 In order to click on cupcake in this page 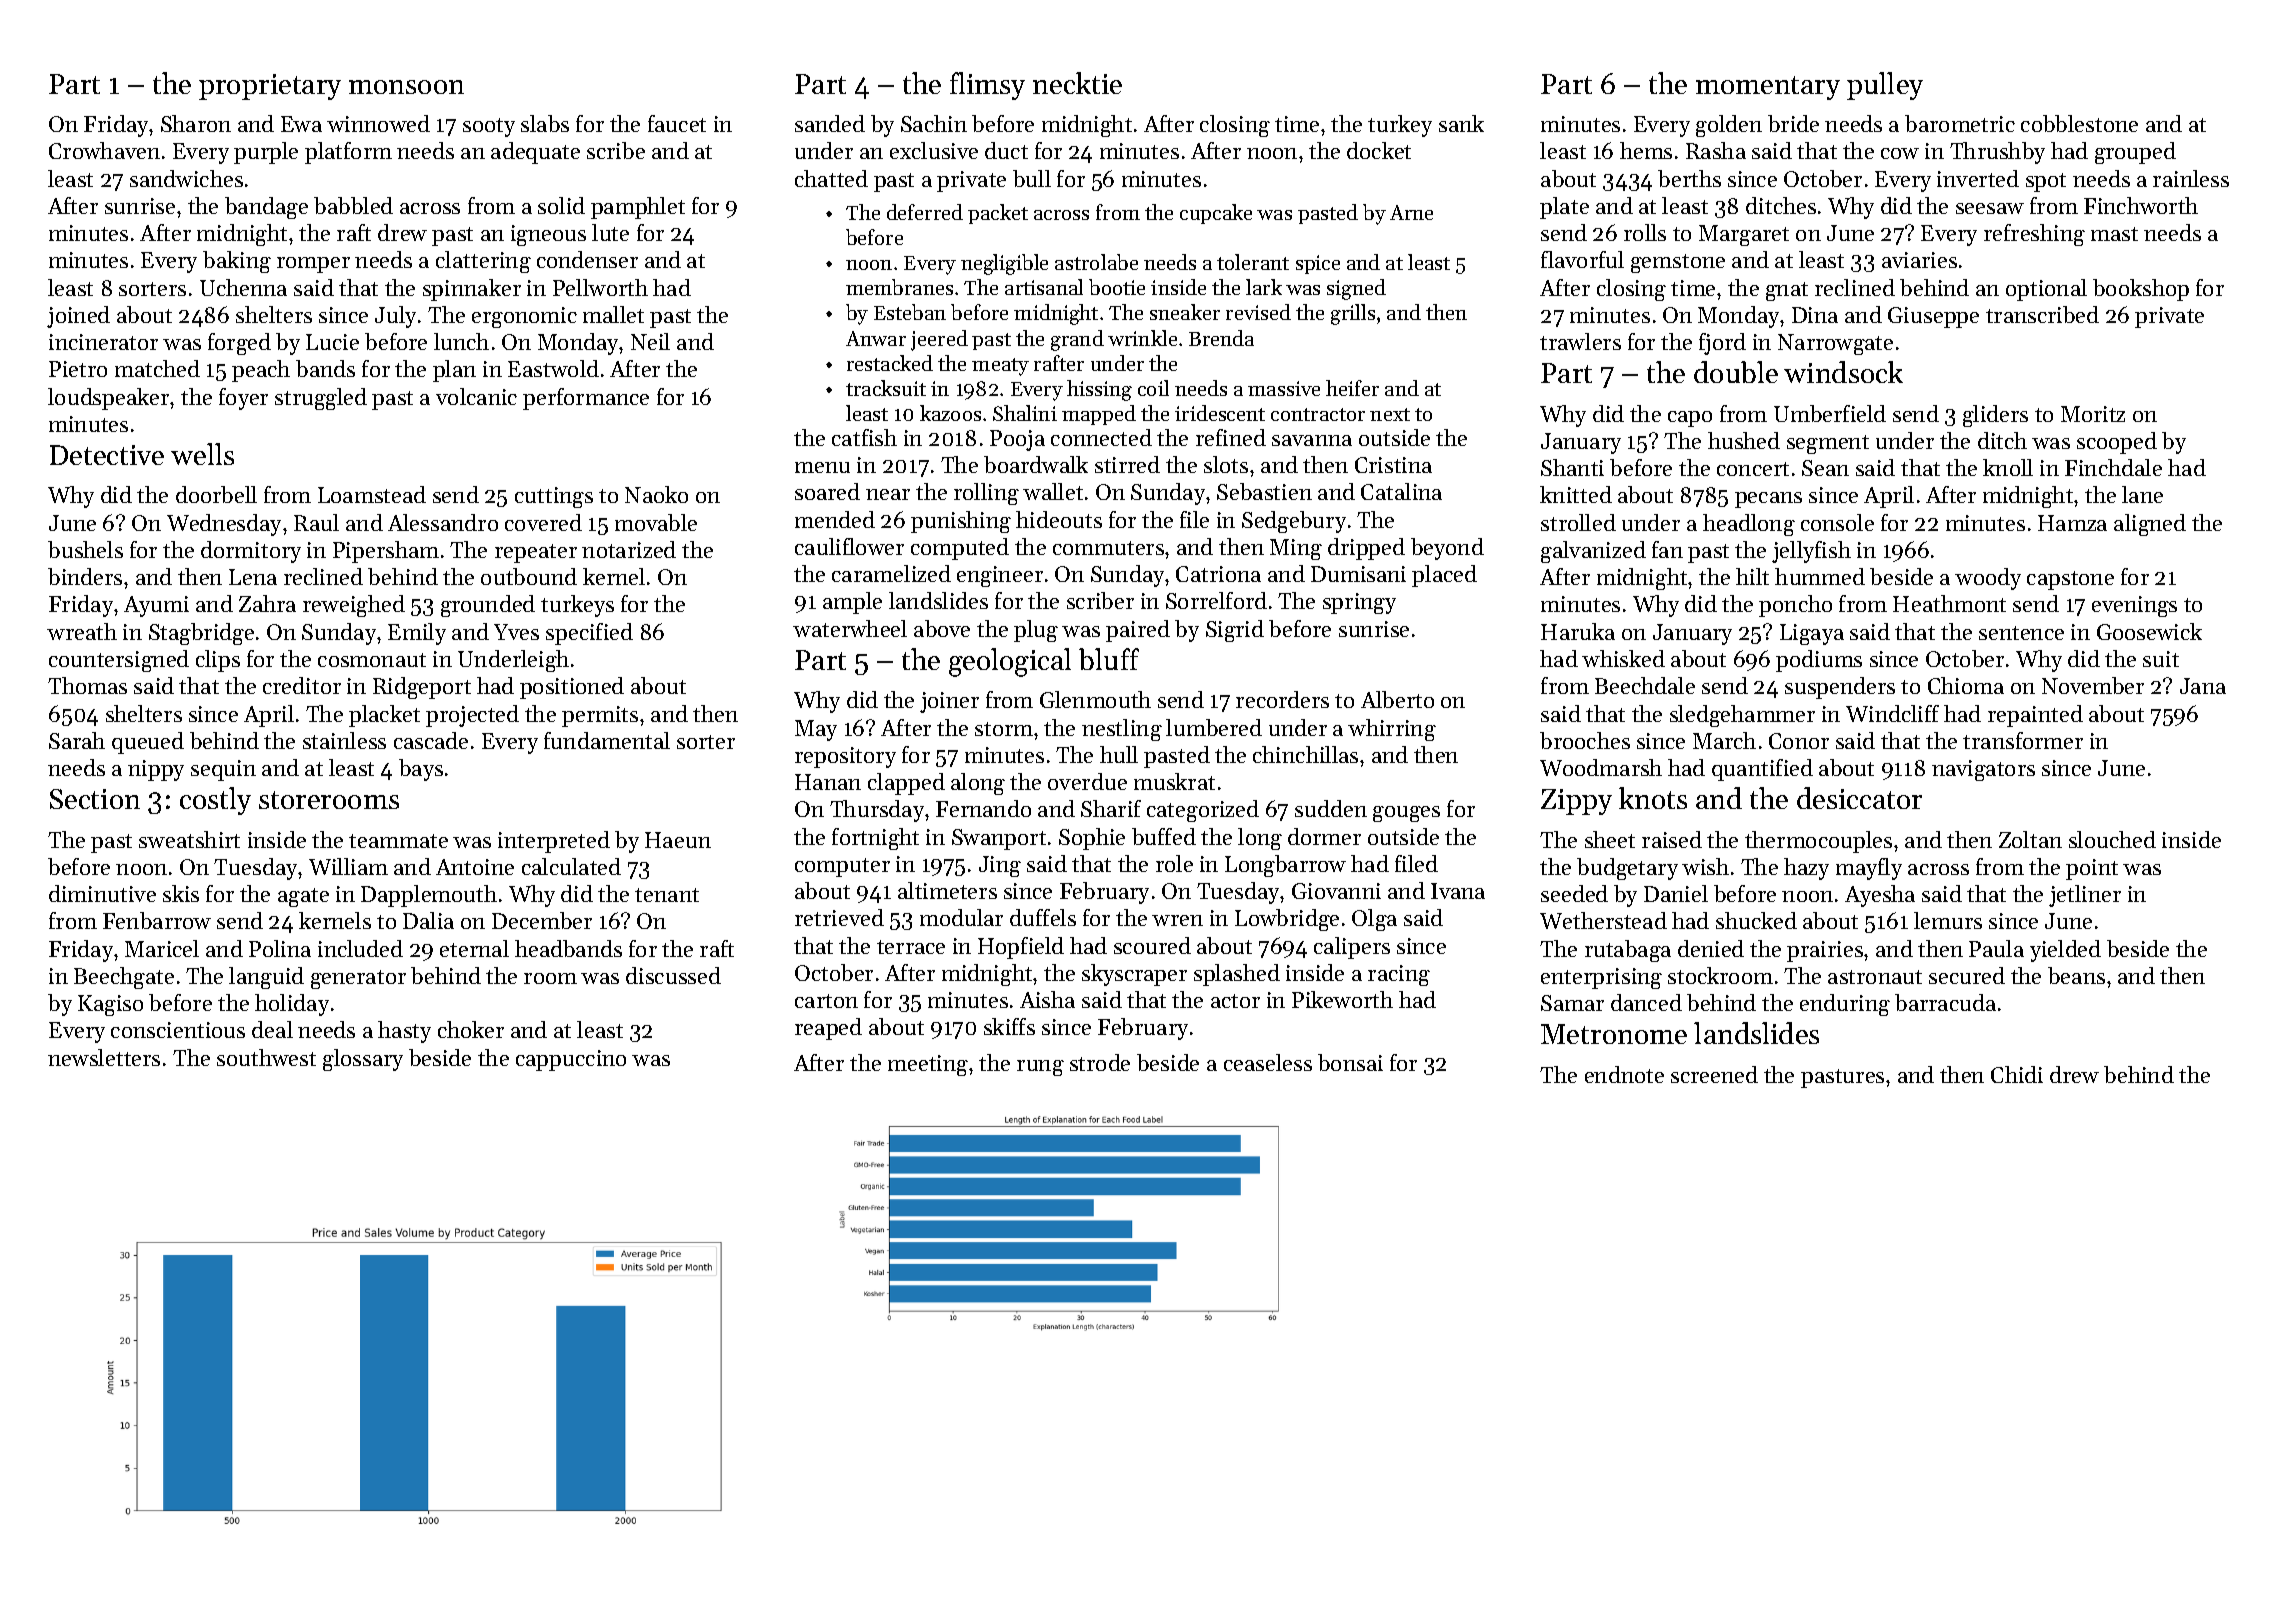, I will do `click(1216, 214)`.
